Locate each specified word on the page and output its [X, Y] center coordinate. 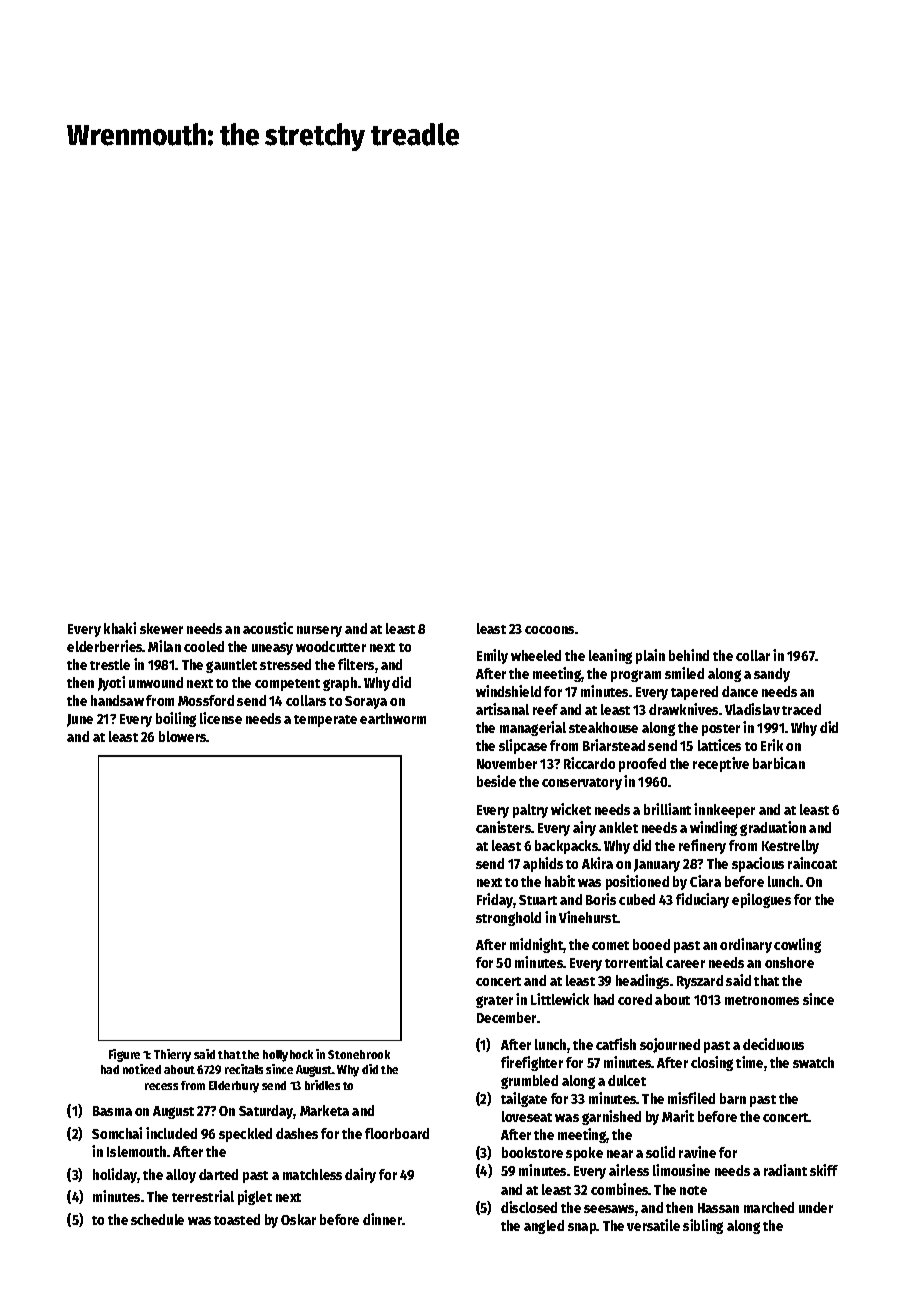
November [507, 763]
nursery [319, 631]
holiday [115, 1175]
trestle [110, 664]
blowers [183, 736]
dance [740, 691]
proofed [642, 765]
